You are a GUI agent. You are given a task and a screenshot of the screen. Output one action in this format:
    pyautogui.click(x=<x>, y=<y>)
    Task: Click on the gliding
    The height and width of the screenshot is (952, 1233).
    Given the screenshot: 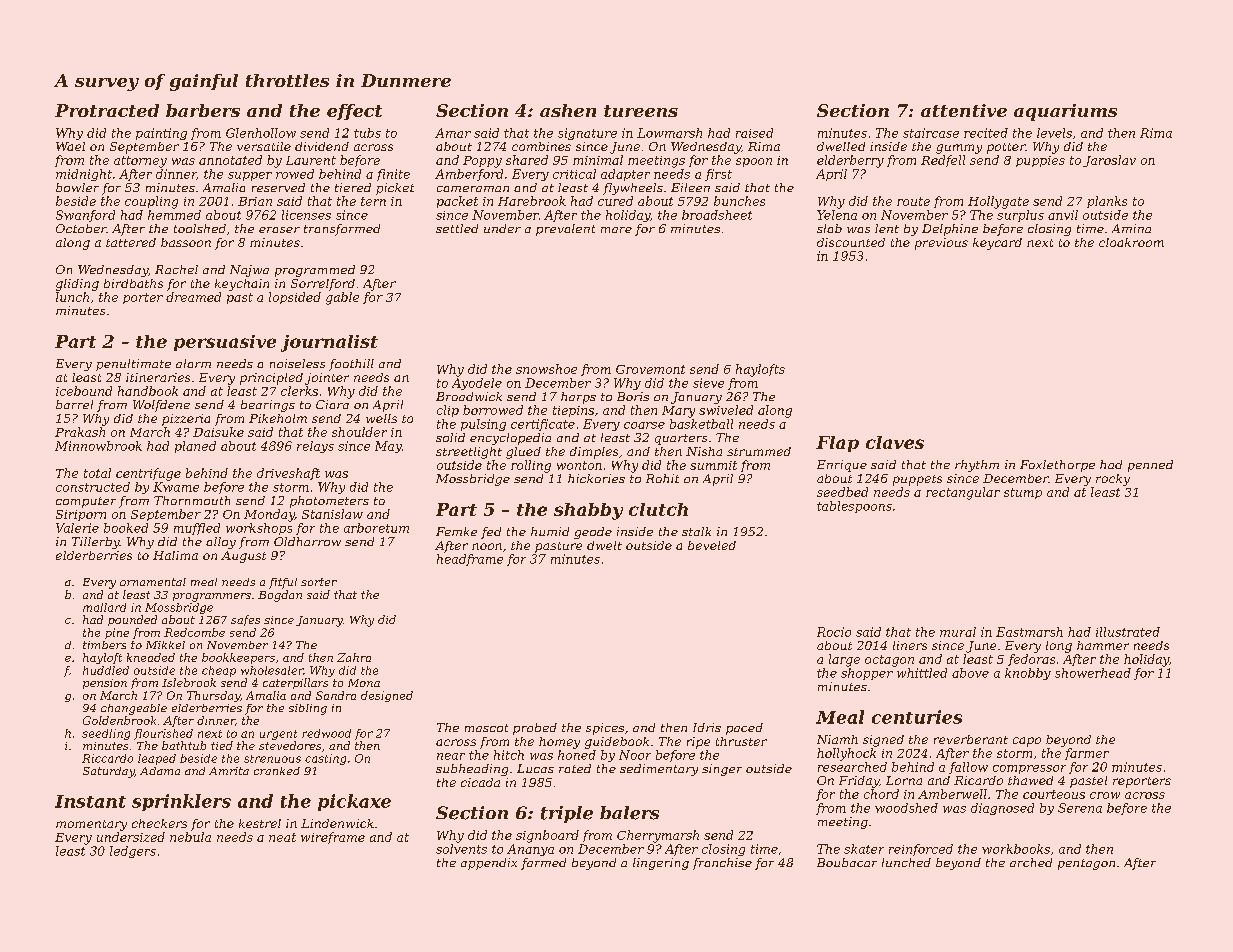 What is the action you would take?
    pyautogui.click(x=77, y=285)
